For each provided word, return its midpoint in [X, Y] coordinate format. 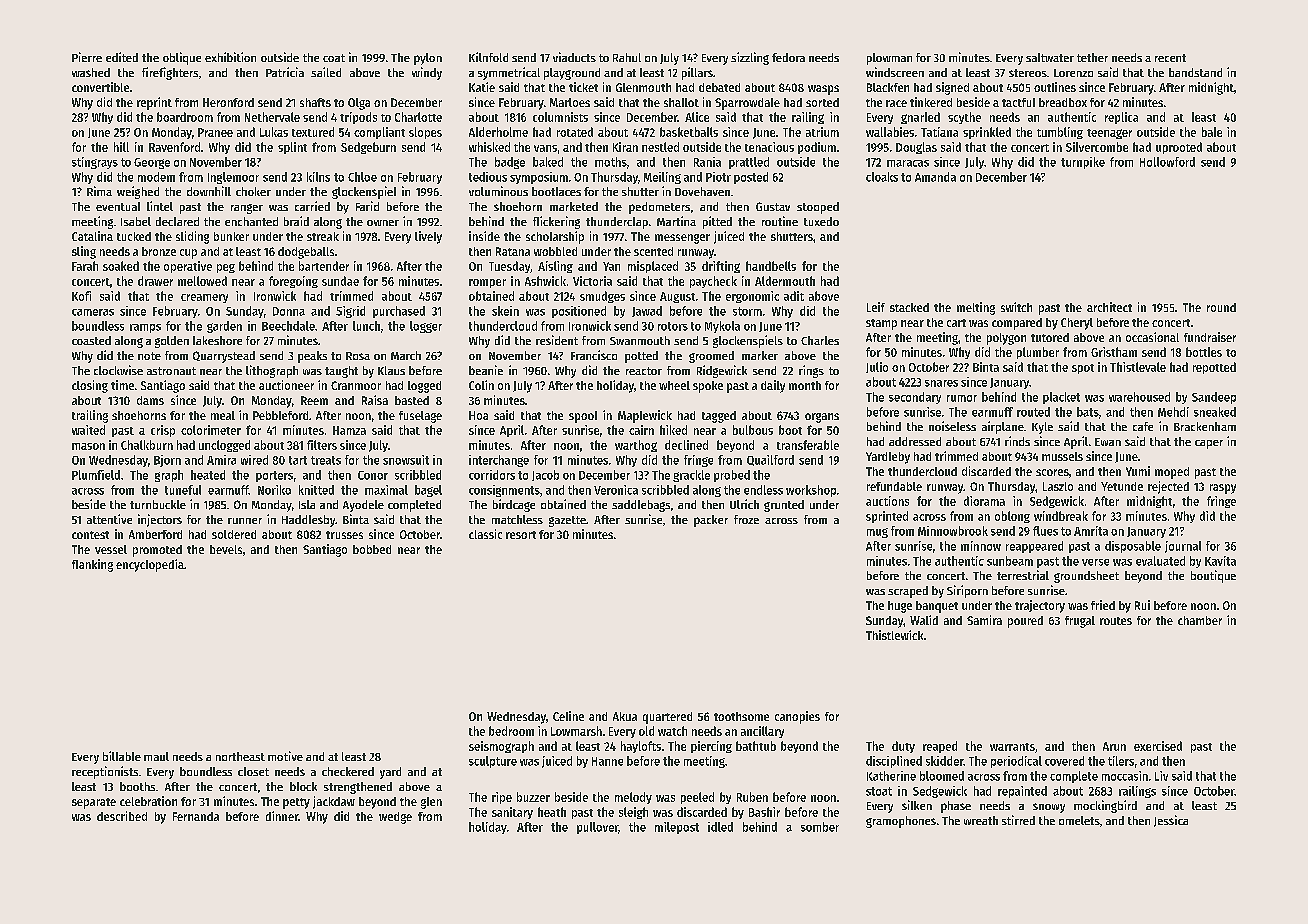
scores [1052, 472]
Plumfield [96, 475]
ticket [583, 87]
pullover [598, 828]
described [122, 816]
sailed [326, 72]
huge [900, 607]
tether [1092, 57]
